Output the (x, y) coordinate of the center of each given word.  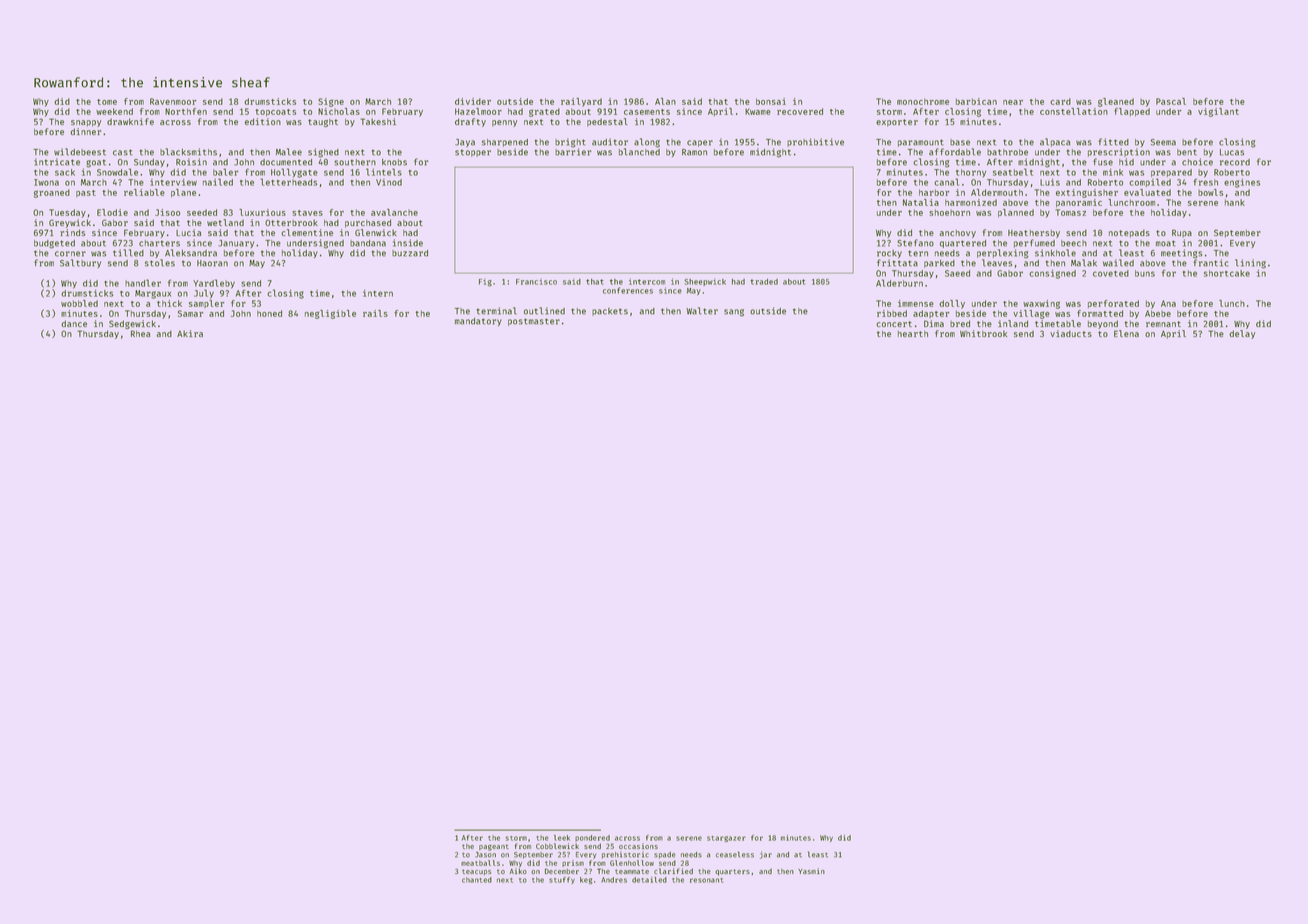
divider (473, 101)
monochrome (923, 101)
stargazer (726, 839)
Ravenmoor (173, 101)
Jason (485, 855)
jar (766, 855)
